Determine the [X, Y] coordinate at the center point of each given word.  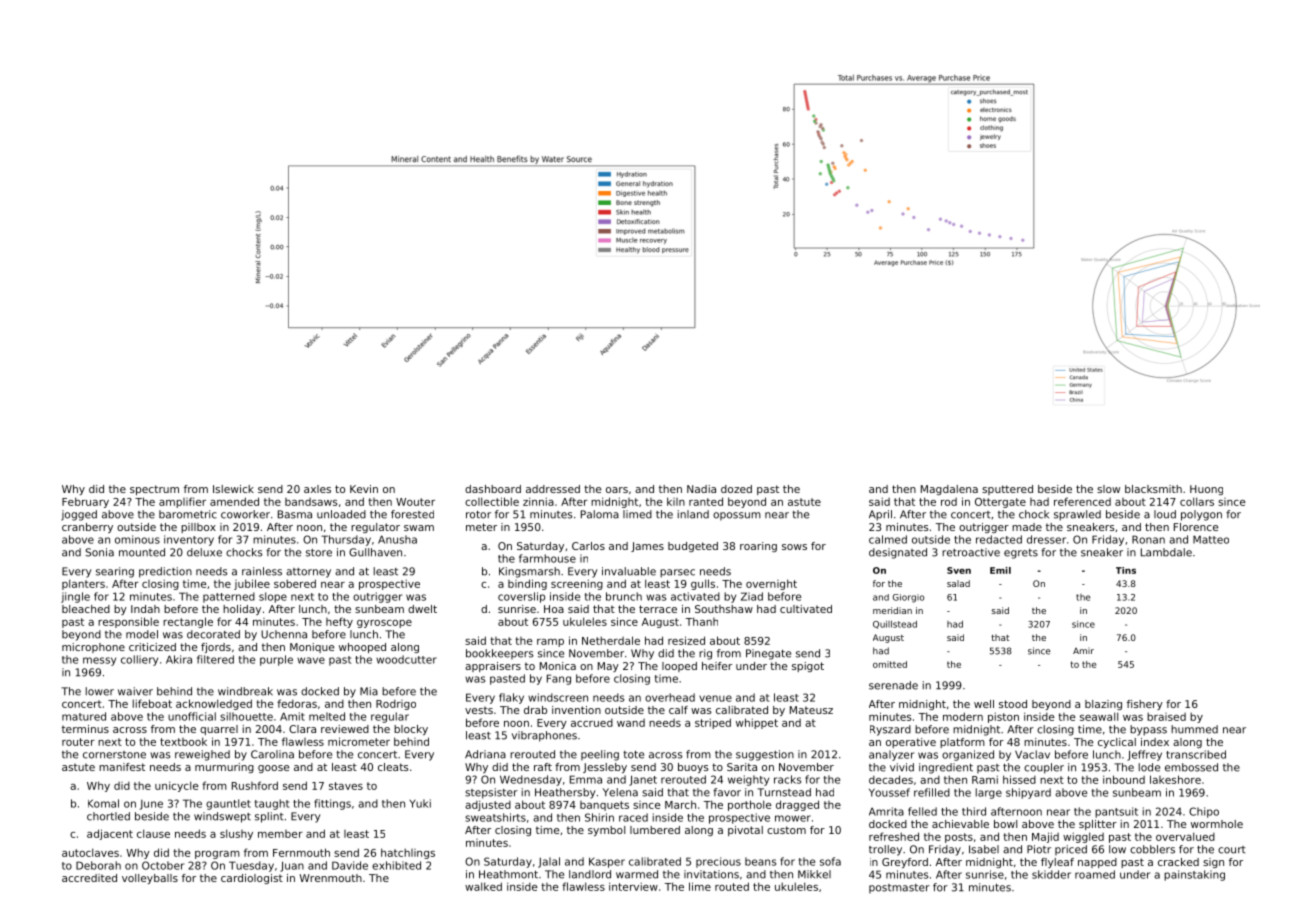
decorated [213, 634]
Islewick [233, 489]
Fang [559, 679]
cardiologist [252, 879]
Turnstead [784, 792]
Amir [1083, 651]
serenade [893, 685]
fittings [332, 804]
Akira [179, 659]
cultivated [806, 609]
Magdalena [949, 490]
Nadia [701, 489]
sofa [830, 861]
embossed [1191, 767]
